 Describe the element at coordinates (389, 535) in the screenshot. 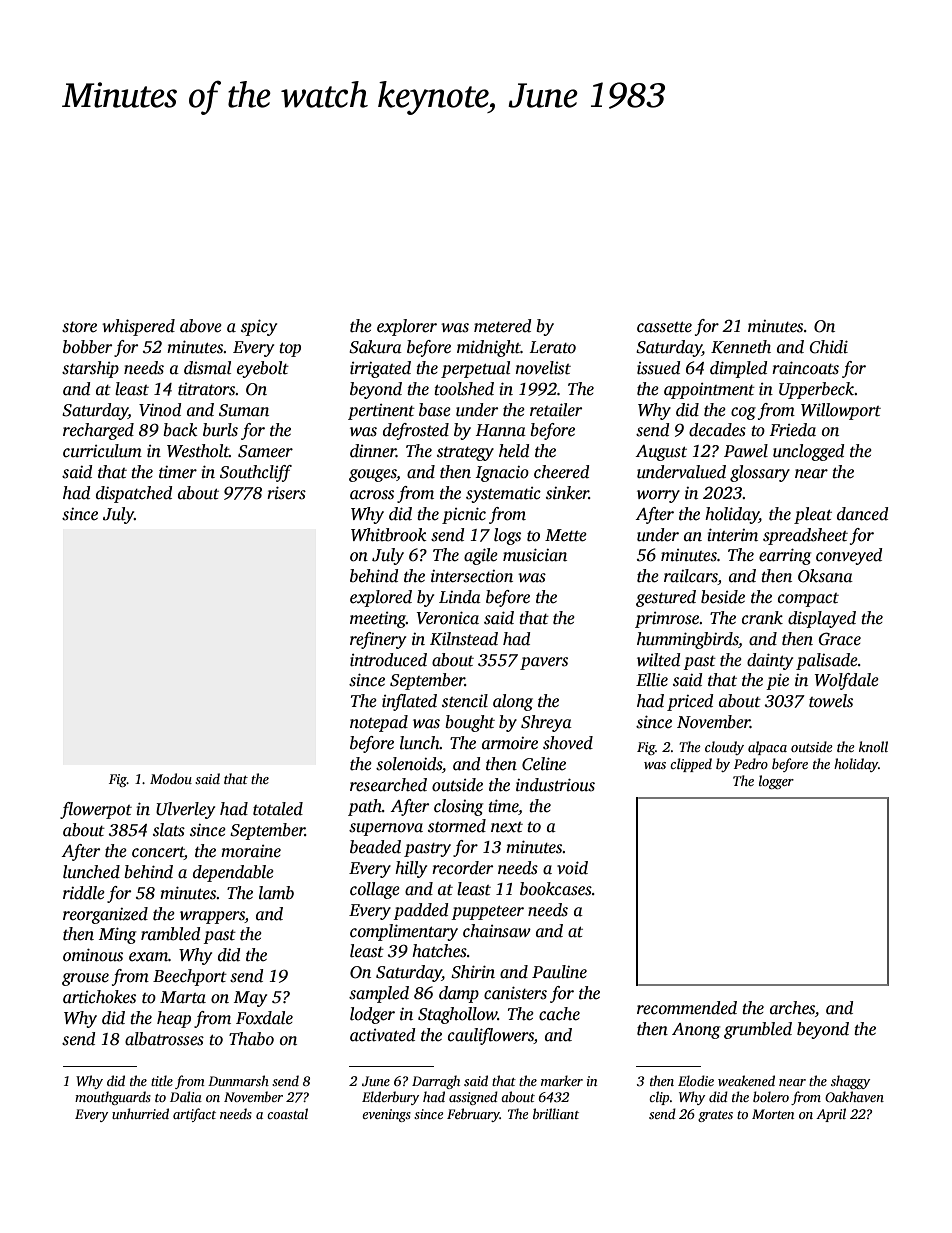

I see `Whitbrook` at that location.
